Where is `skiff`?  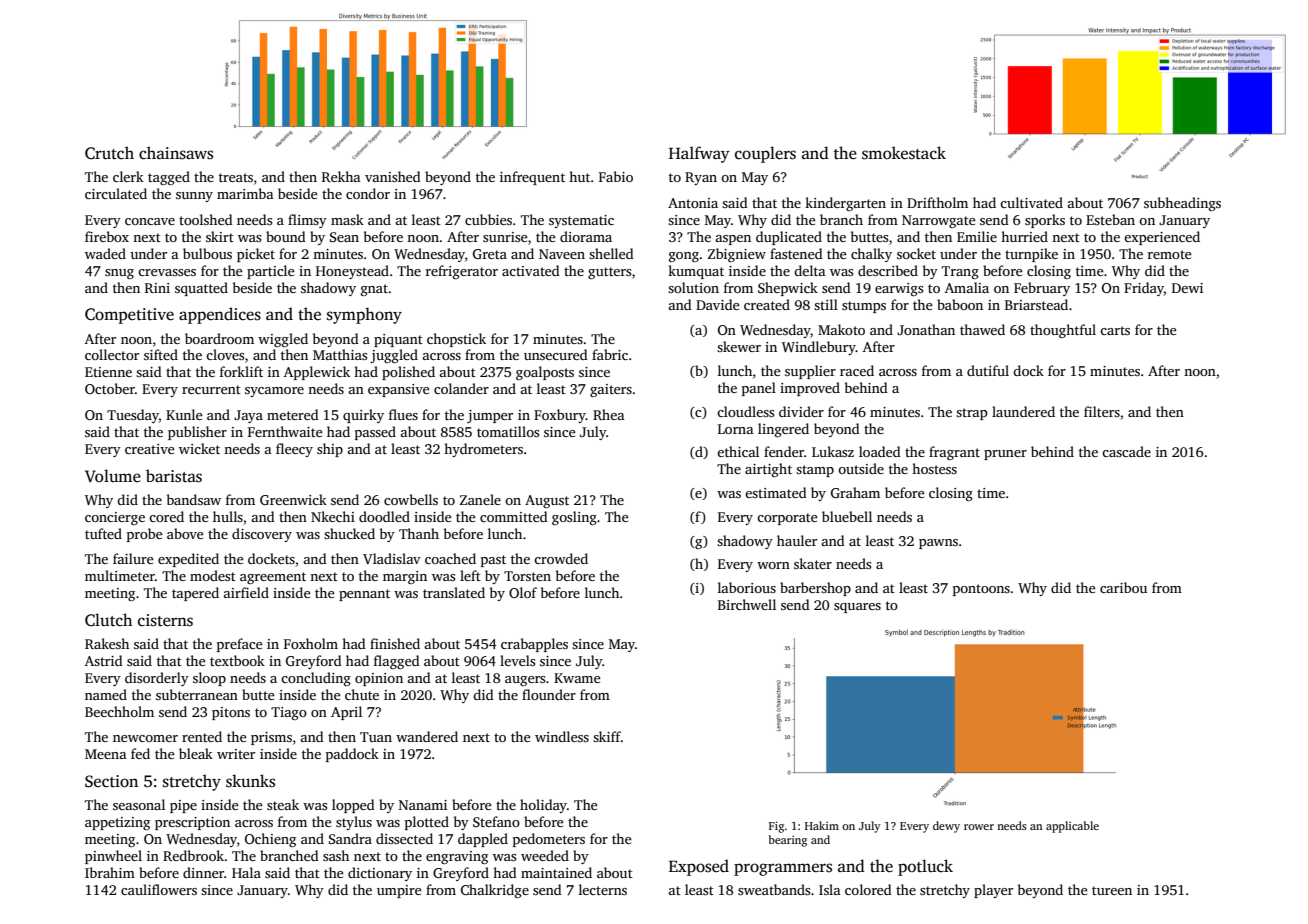
skiff is located at coordinates (607, 736).
